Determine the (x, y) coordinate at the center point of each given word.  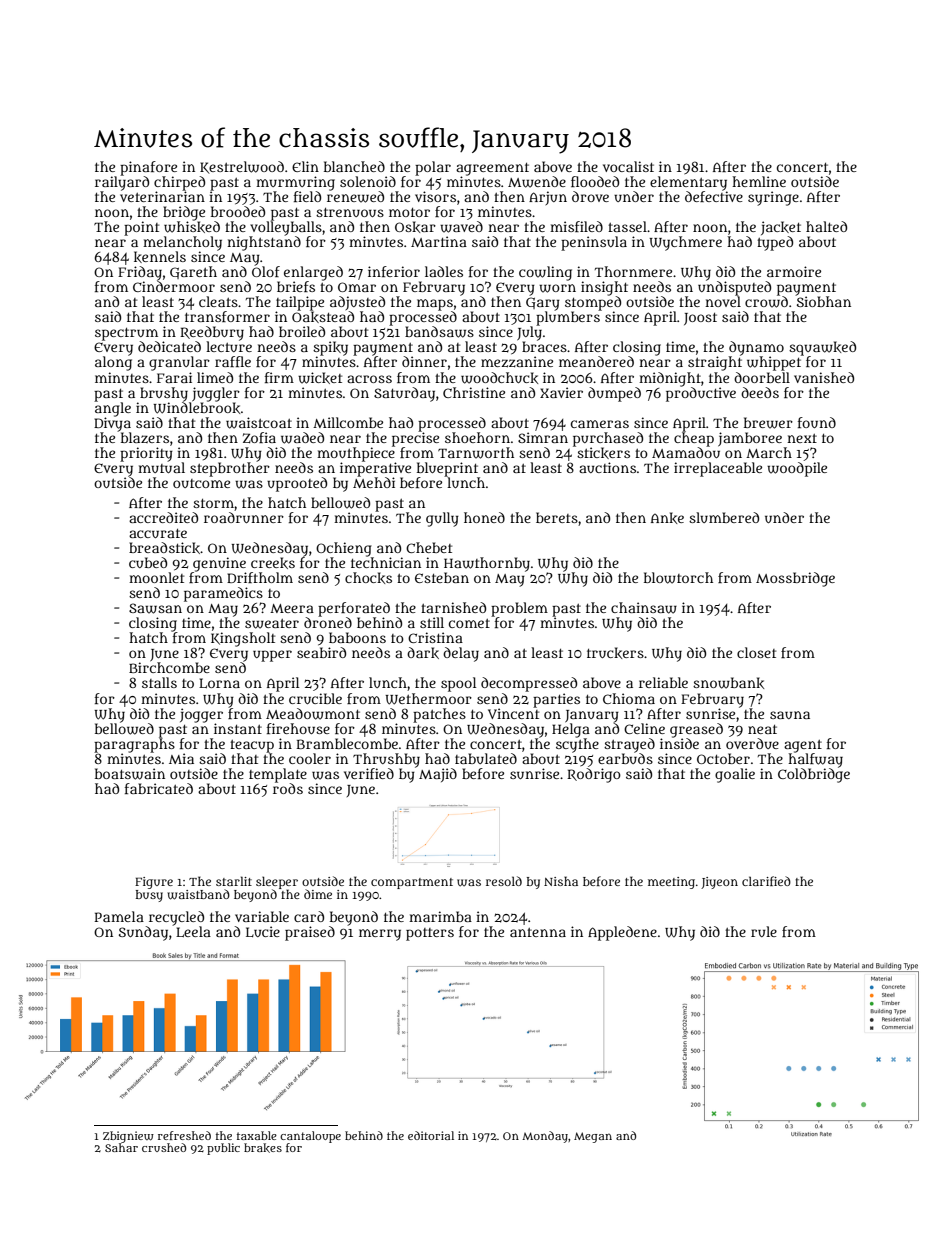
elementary (688, 183)
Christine (474, 392)
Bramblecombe (347, 743)
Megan (593, 1137)
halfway (815, 760)
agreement (492, 169)
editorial (431, 1135)
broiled (302, 331)
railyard (122, 183)
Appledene (622, 933)
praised (310, 933)
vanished (824, 377)
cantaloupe (310, 1137)
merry (380, 935)
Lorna (219, 683)
